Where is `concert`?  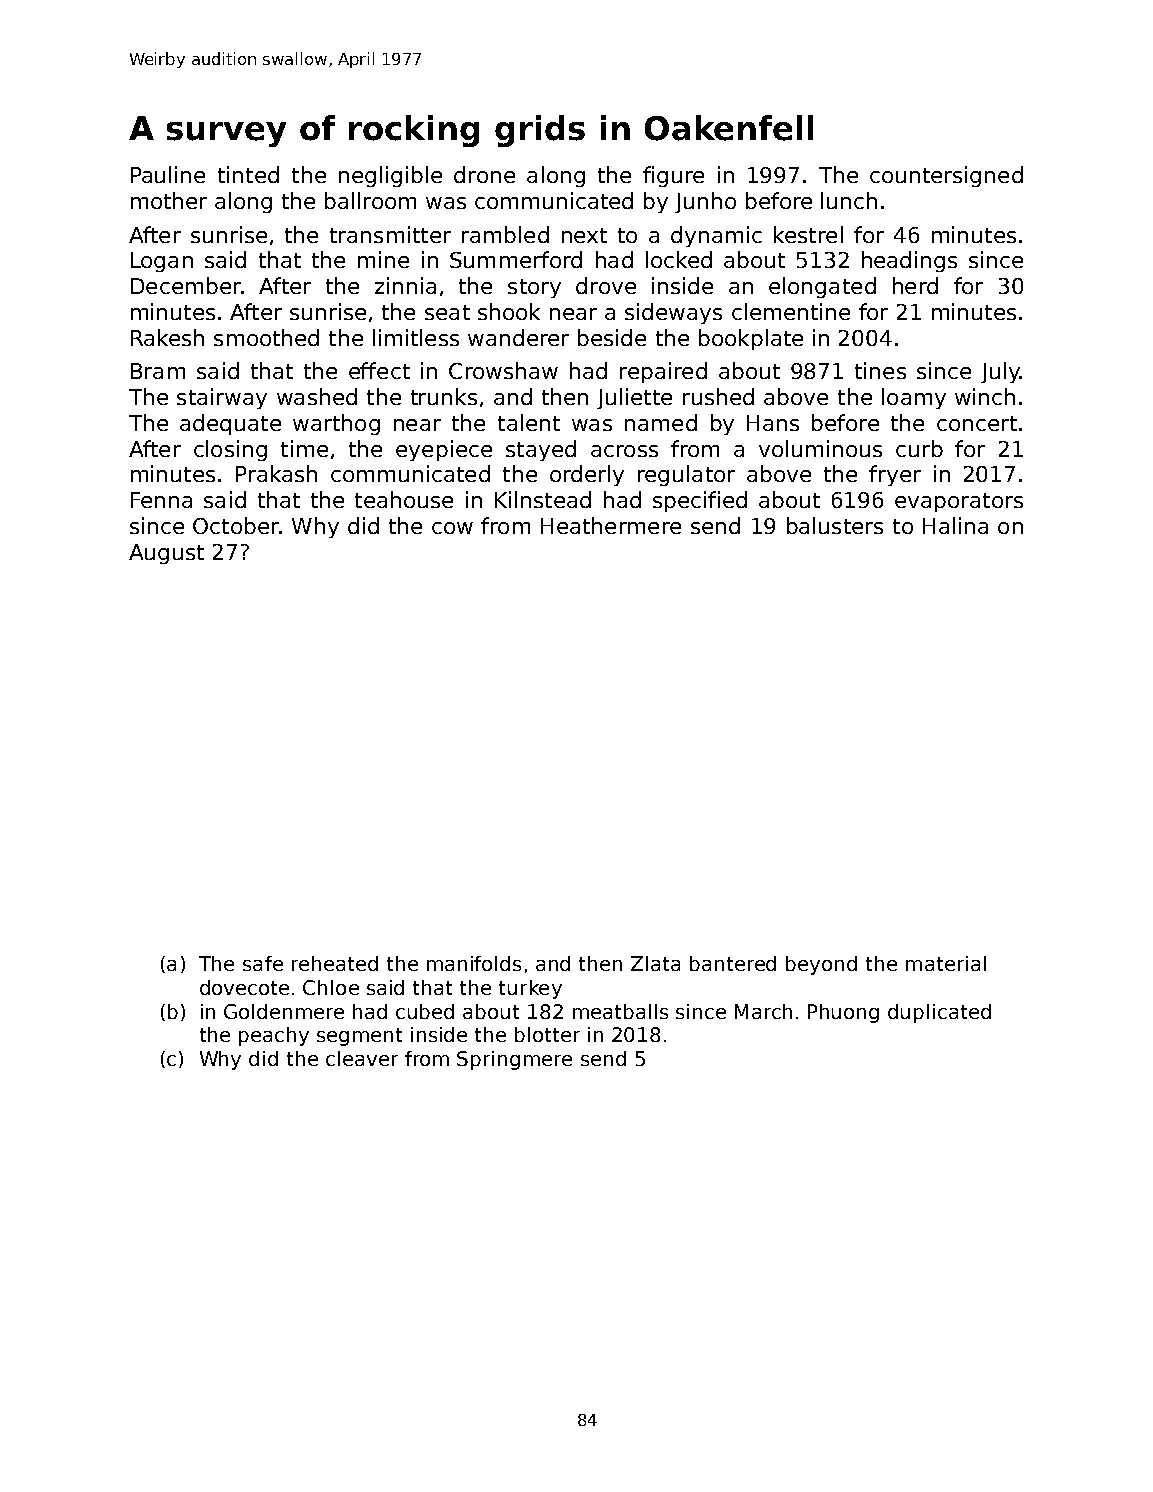 concert is located at coordinates (977, 423).
